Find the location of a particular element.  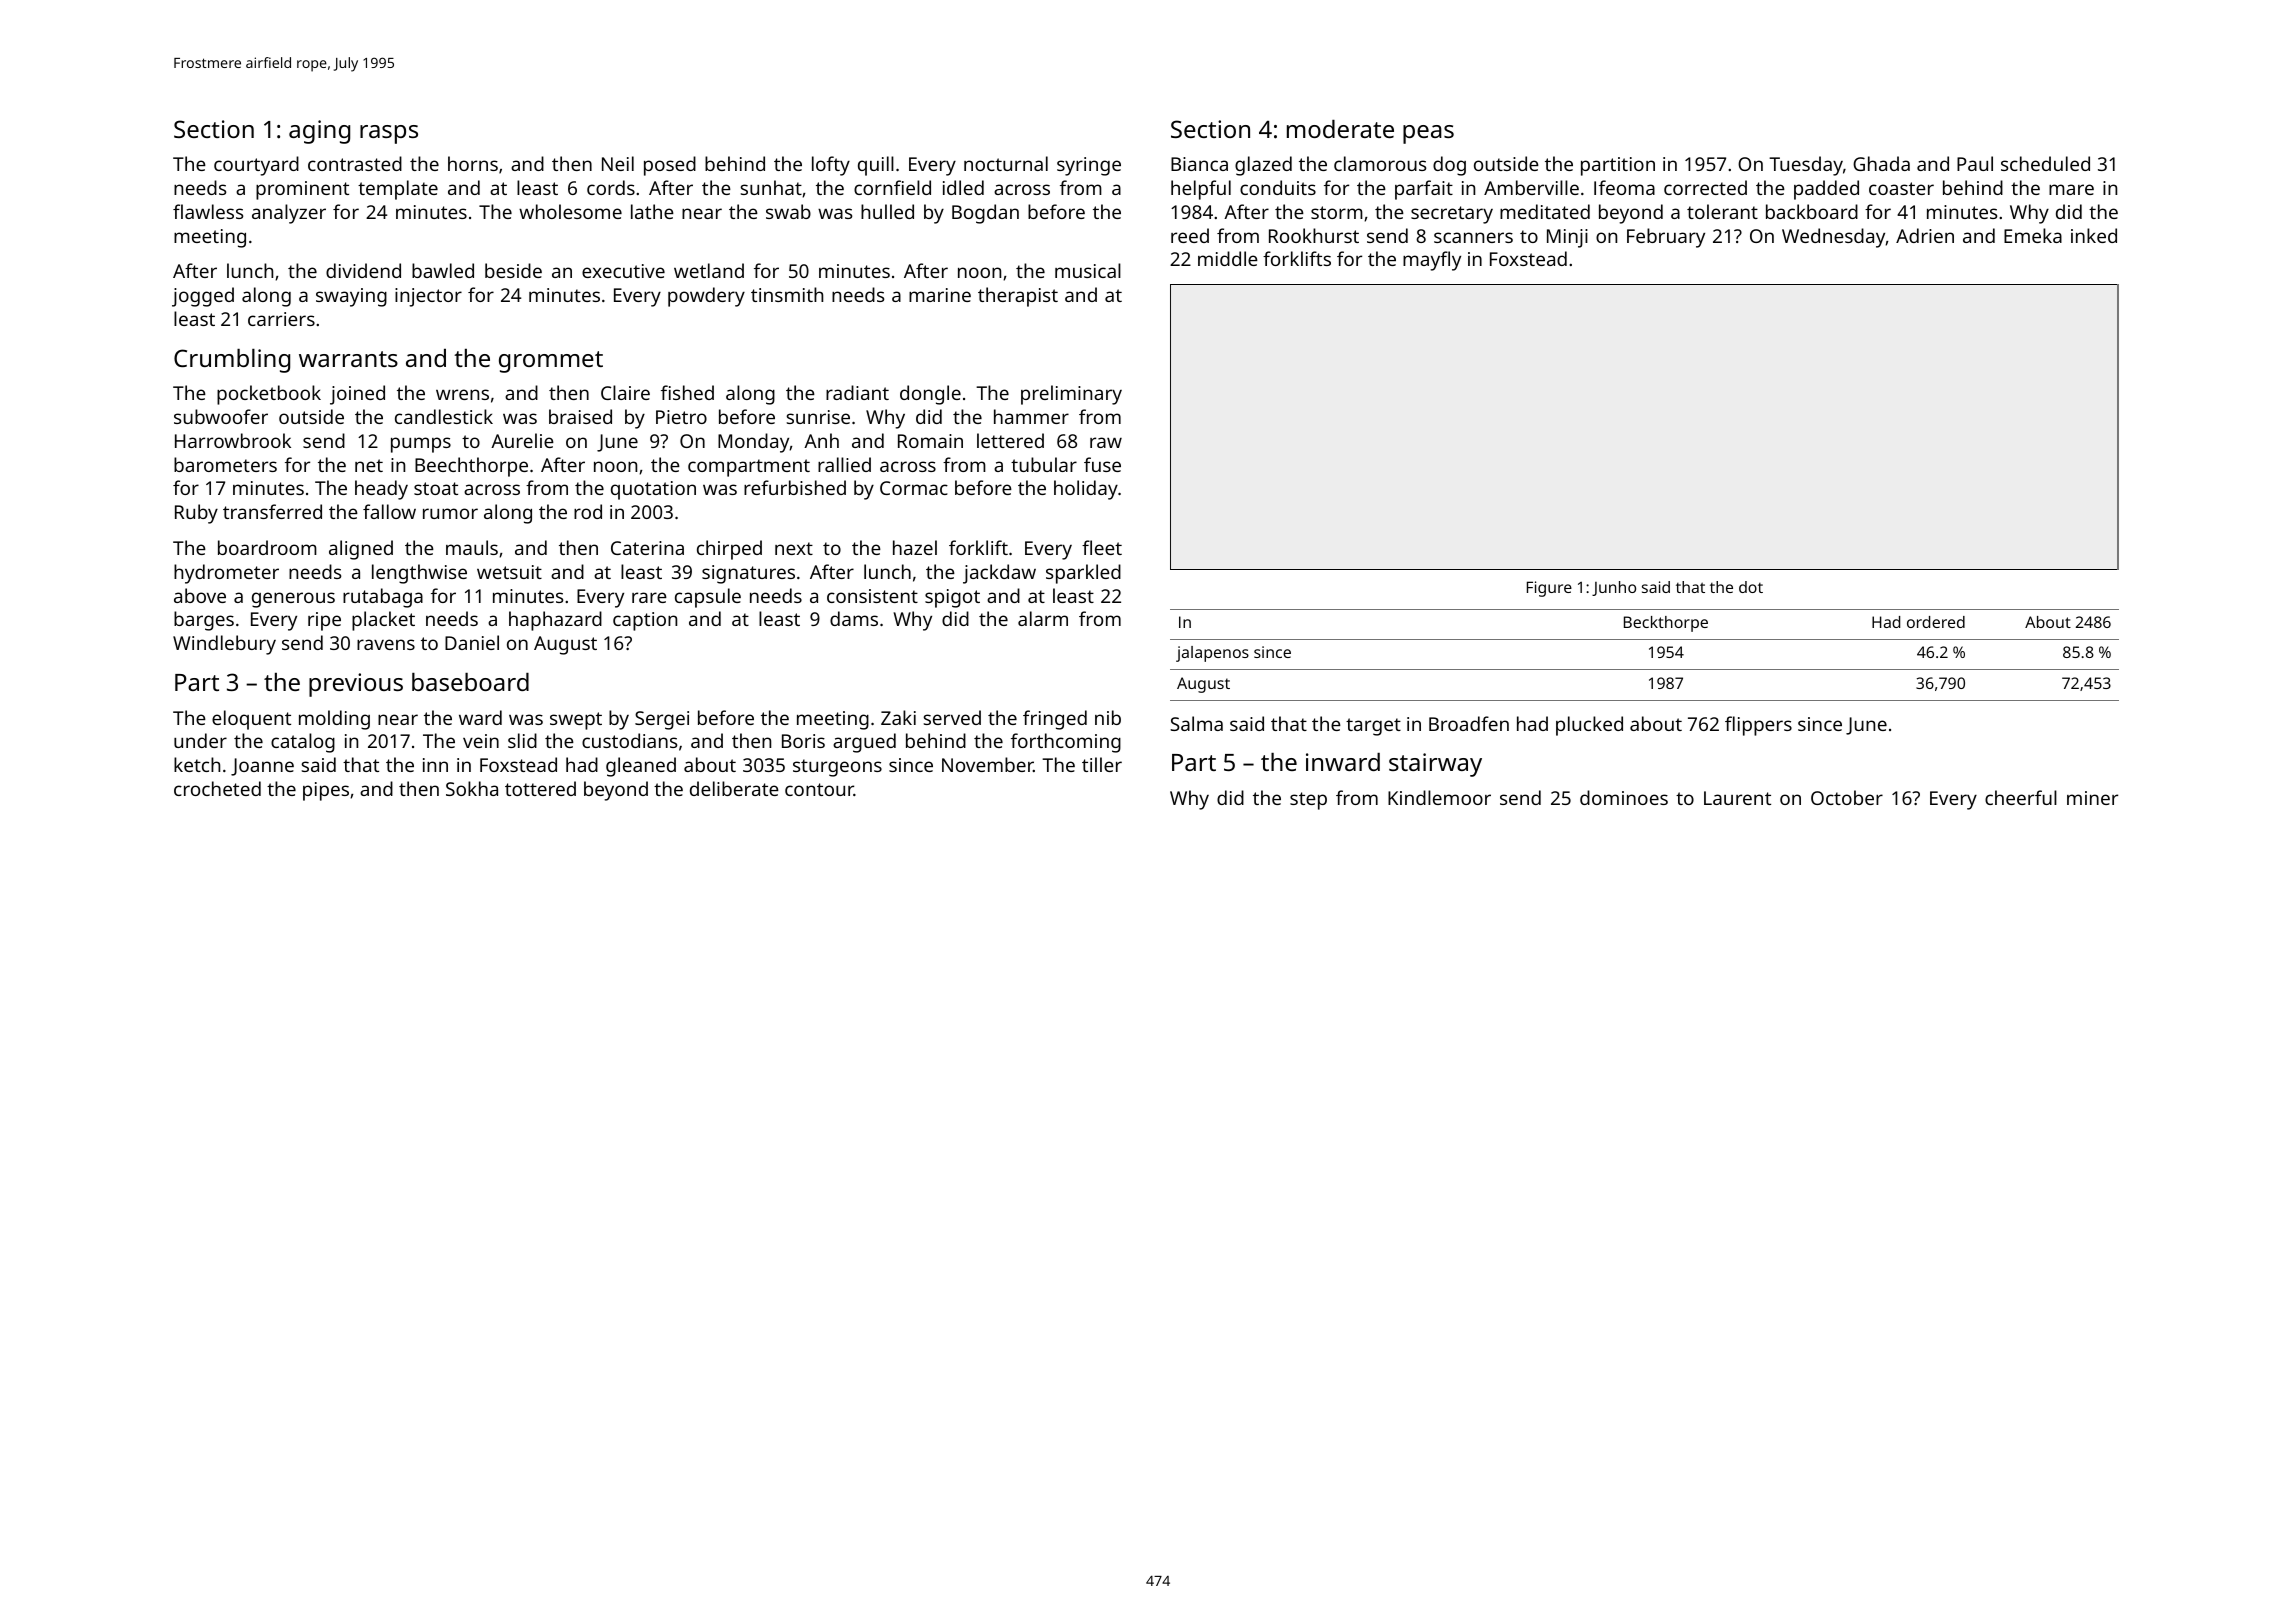

Kindlemoor is located at coordinates (1439, 797).
